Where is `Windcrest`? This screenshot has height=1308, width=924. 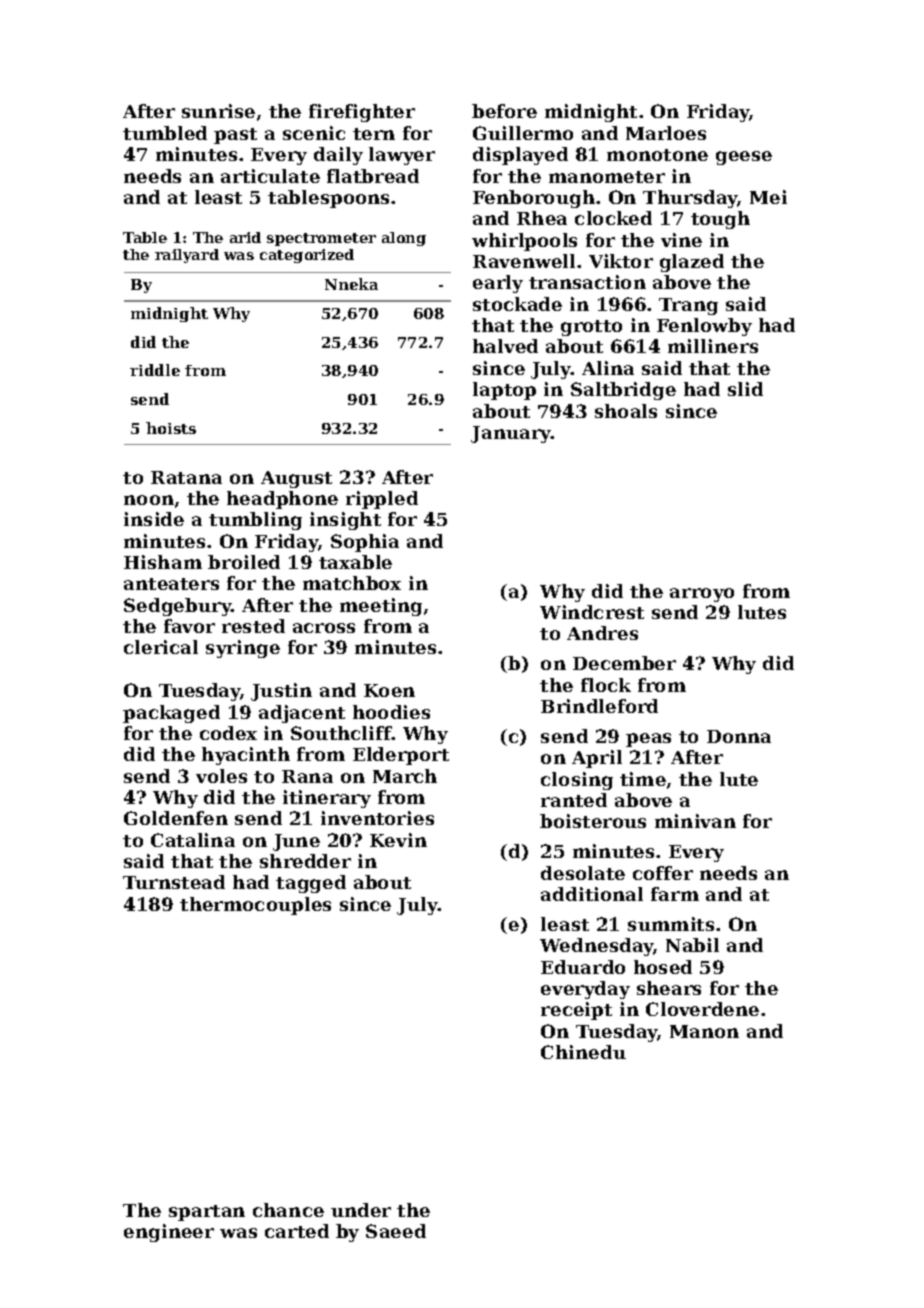
Windcrest is located at coordinates (592, 612).
